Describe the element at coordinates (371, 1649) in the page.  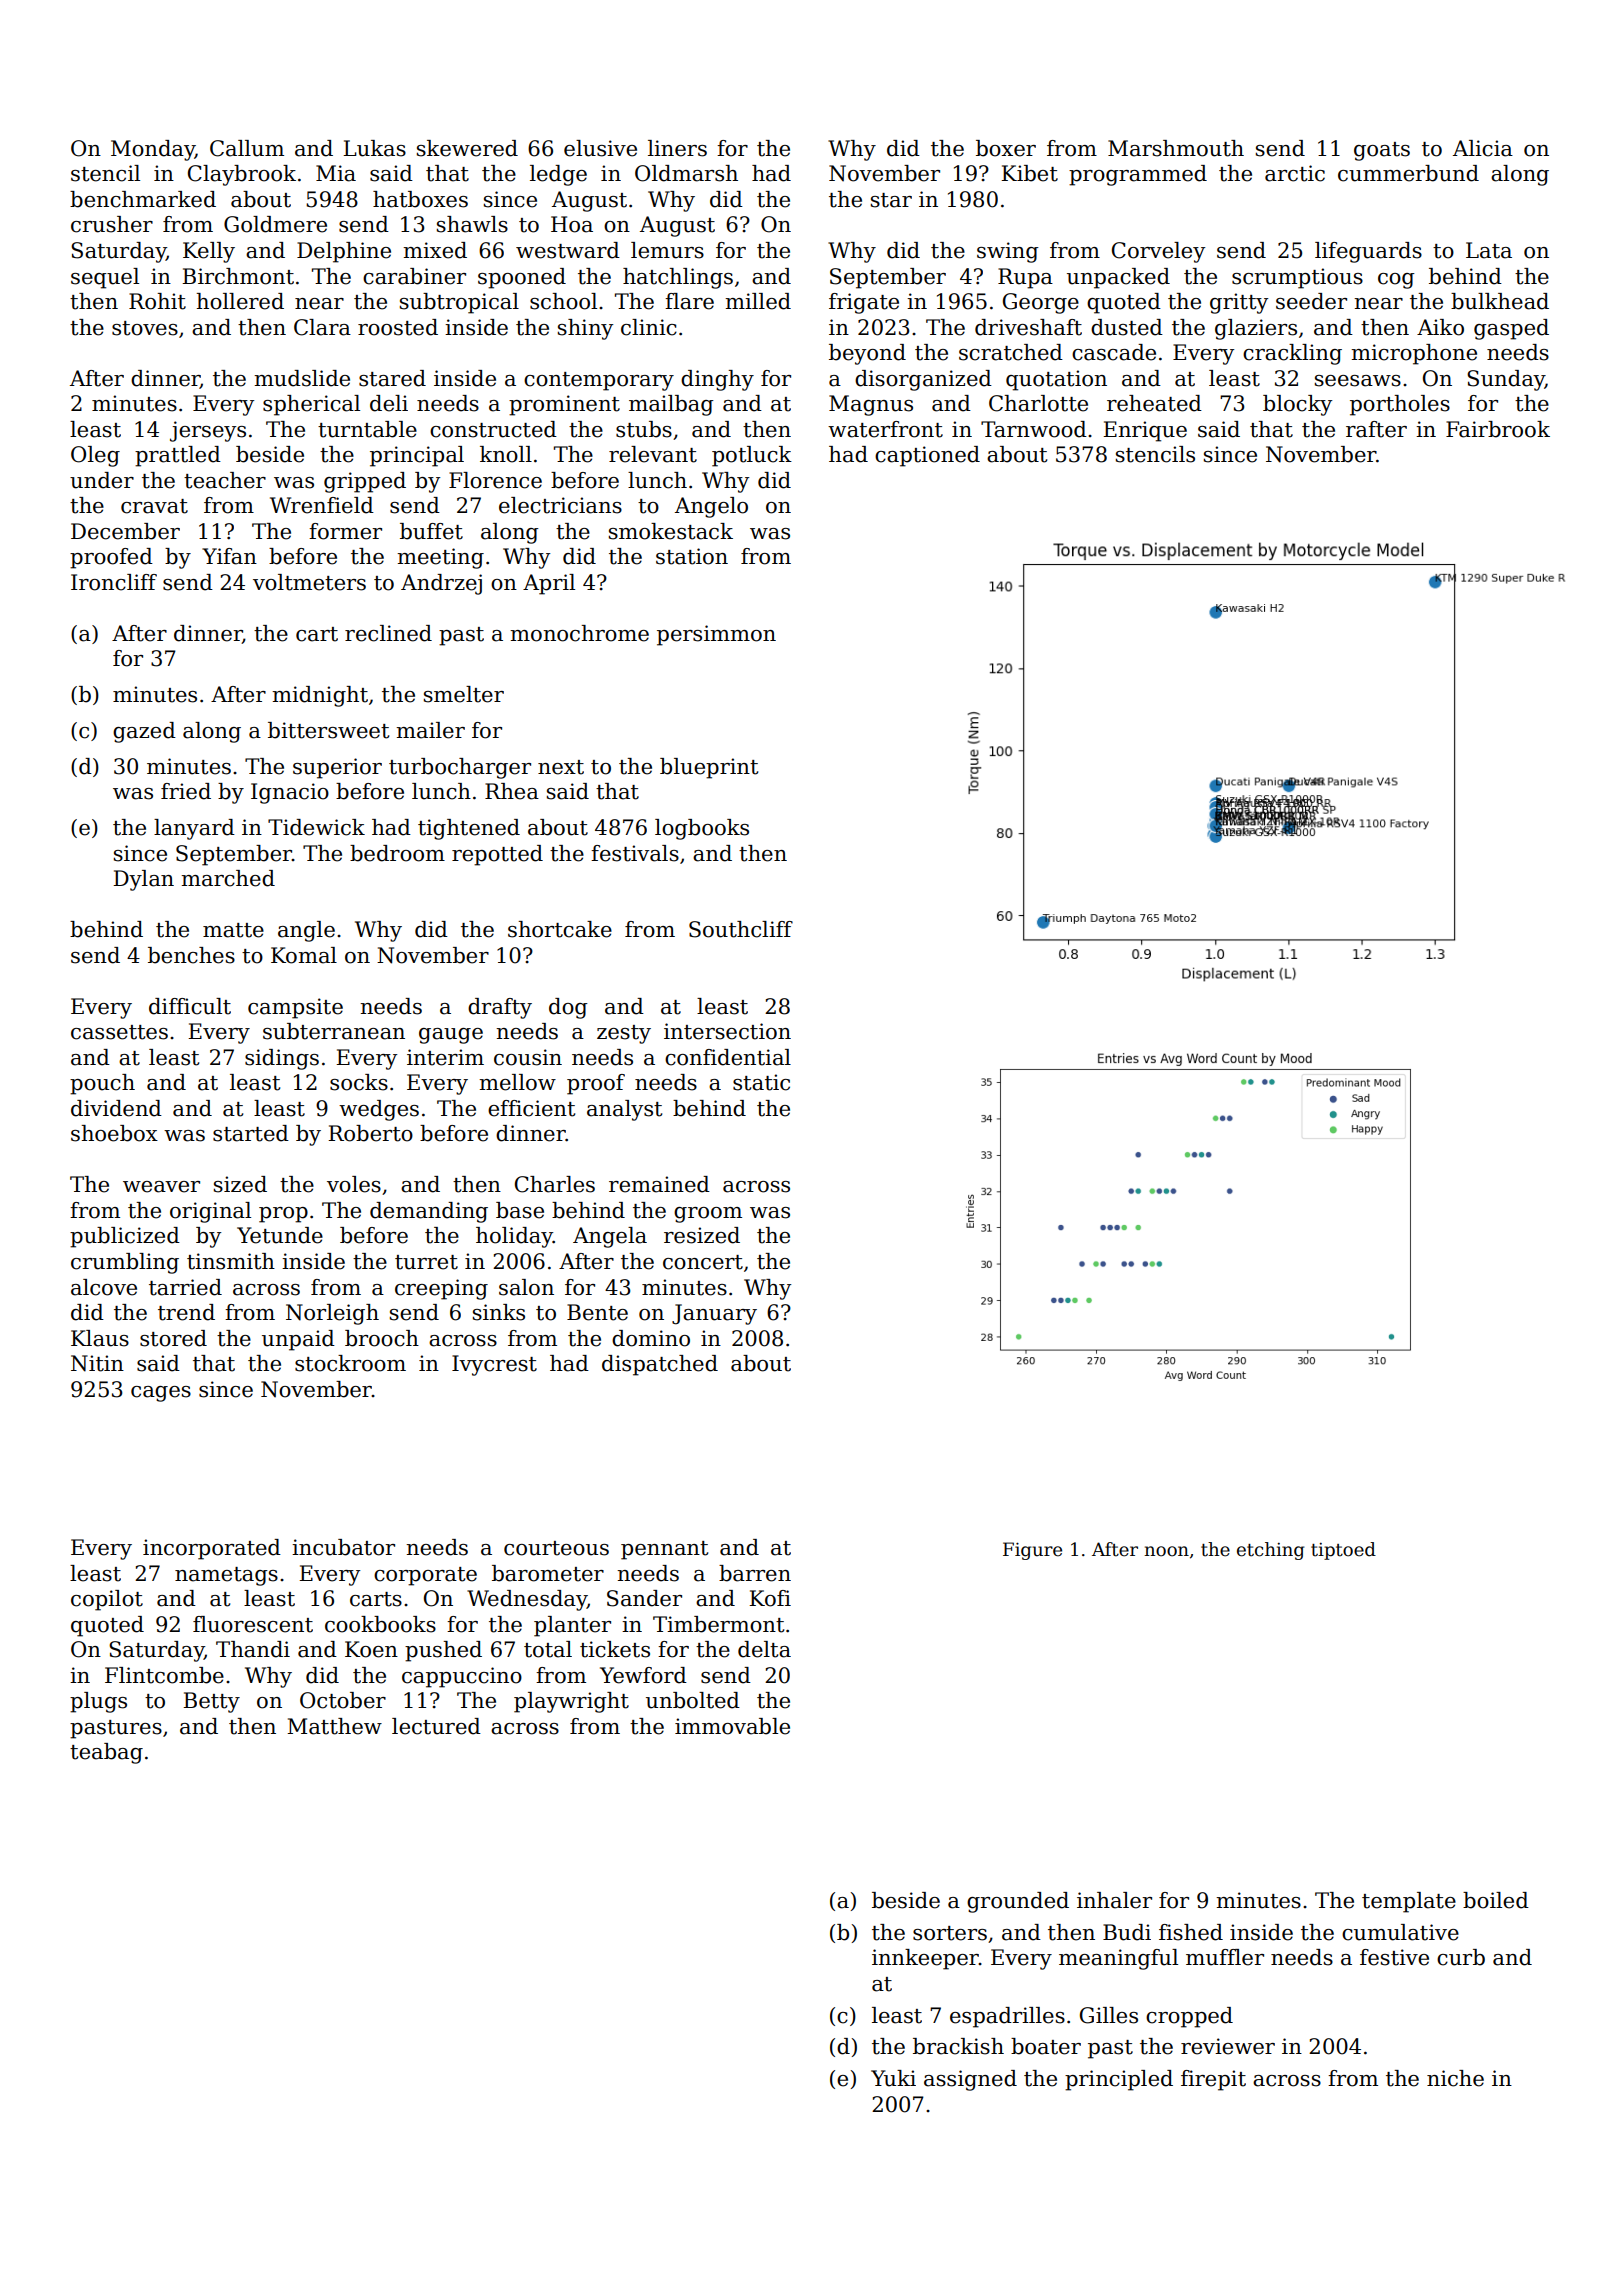
I see `Koen` at that location.
